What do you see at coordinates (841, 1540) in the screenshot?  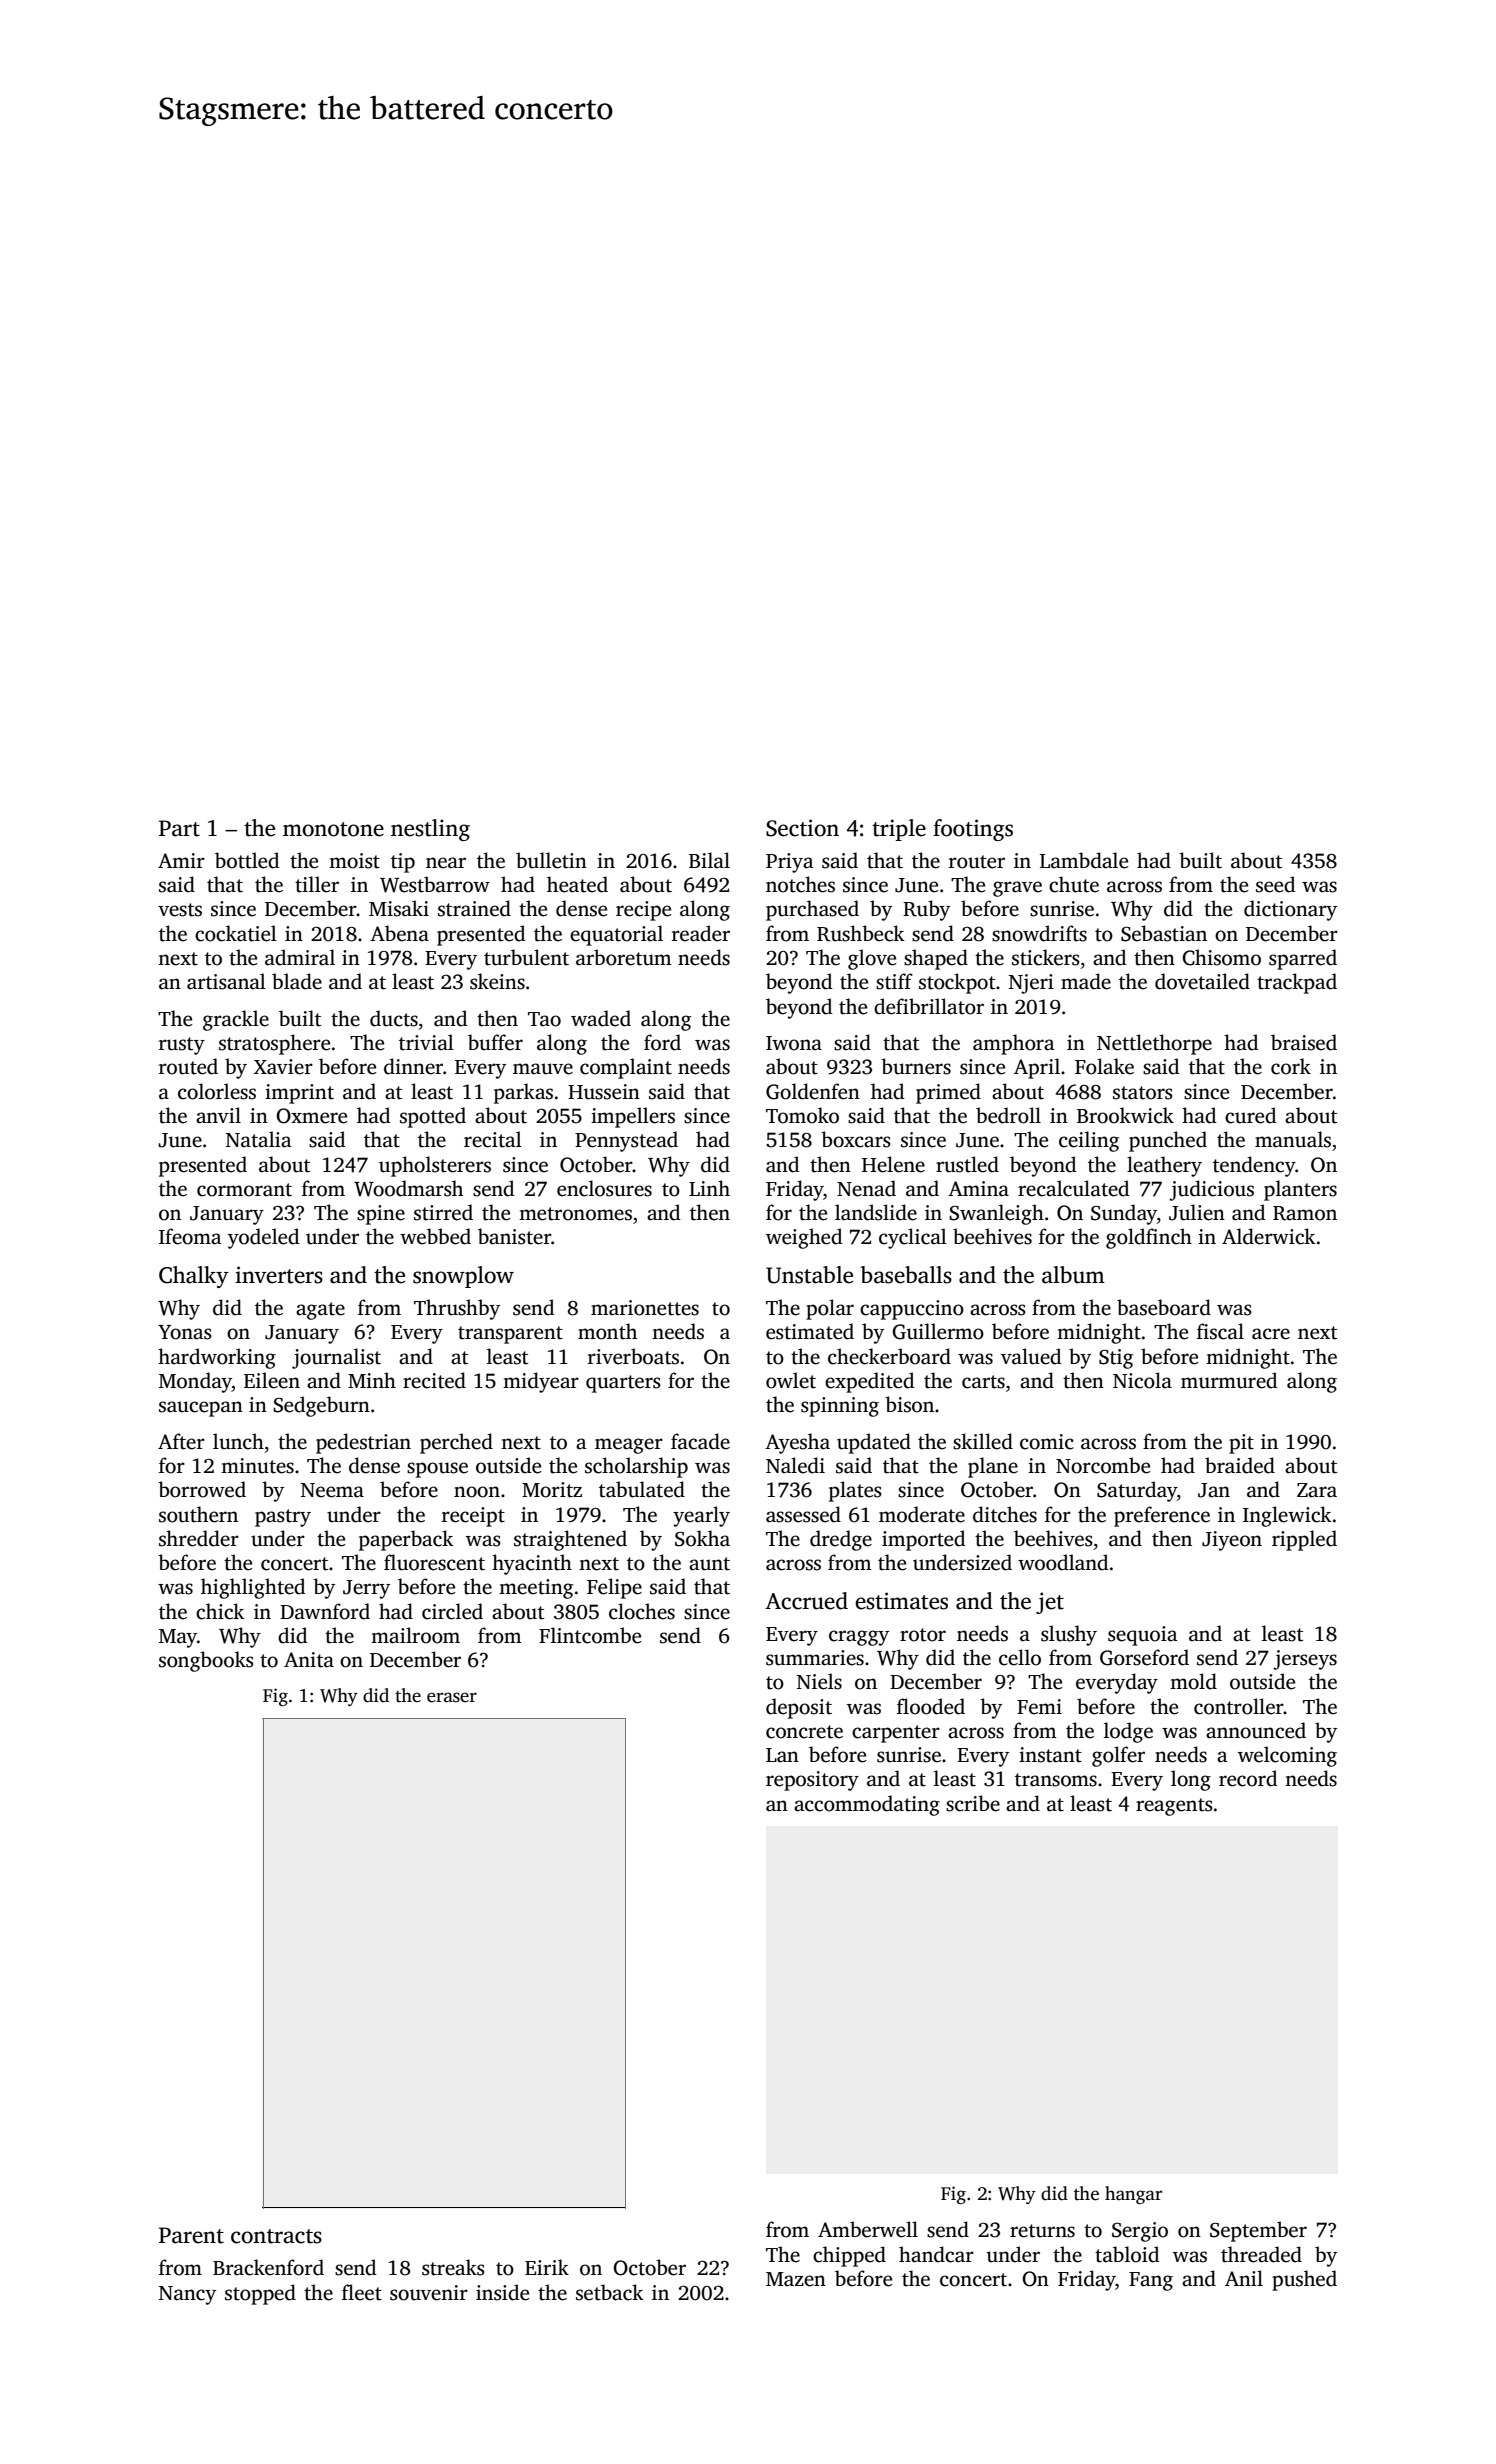 I see `dredge` at bounding box center [841, 1540].
